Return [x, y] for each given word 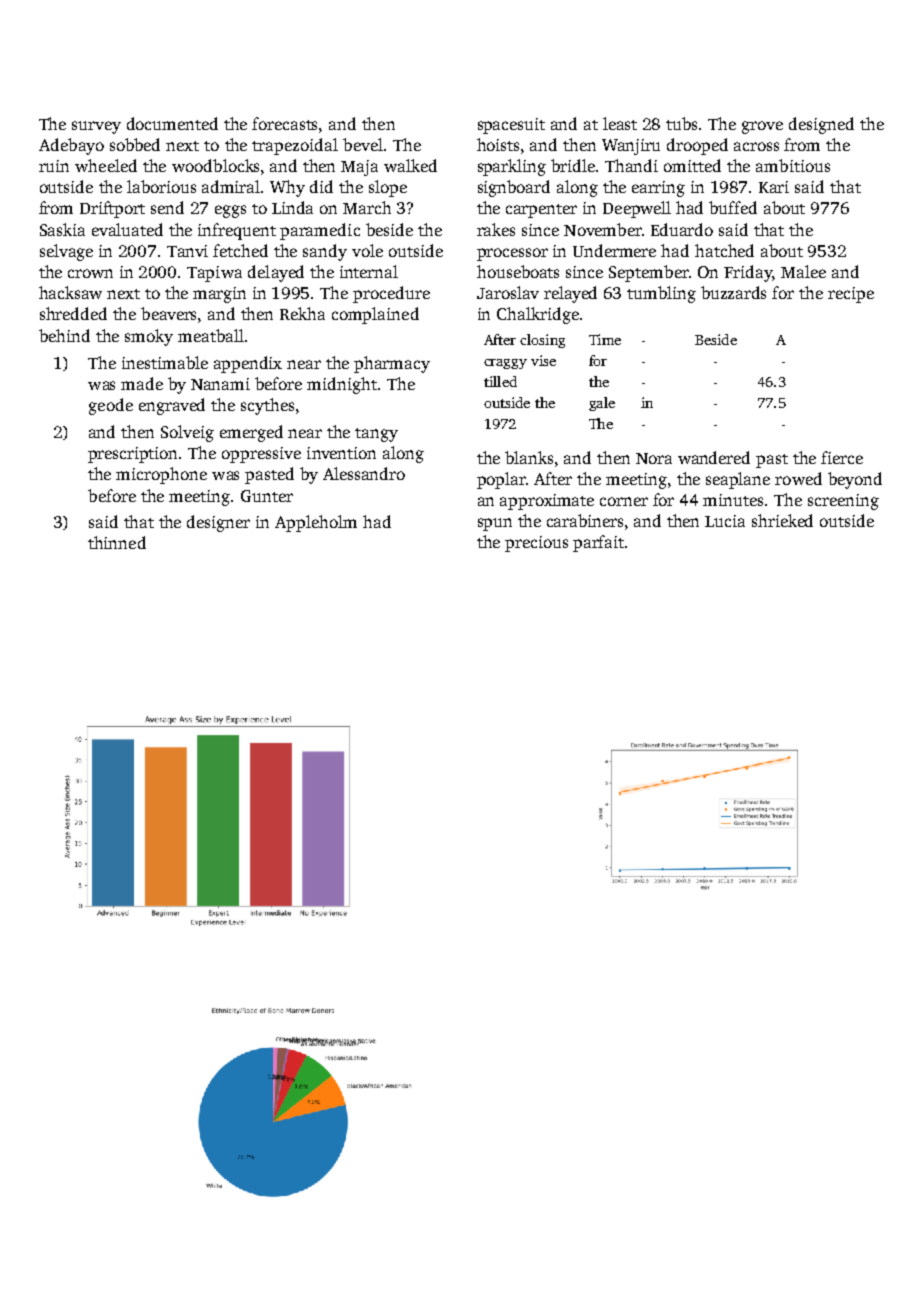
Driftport [112, 209]
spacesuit [511, 126]
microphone [161, 475]
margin [219, 295]
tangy [376, 435]
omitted [692, 165]
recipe [851, 295]
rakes [496, 229]
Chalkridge [538, 315]
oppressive [261, 455]
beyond [855, 480]
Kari [774, 187]
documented [172, 123]
